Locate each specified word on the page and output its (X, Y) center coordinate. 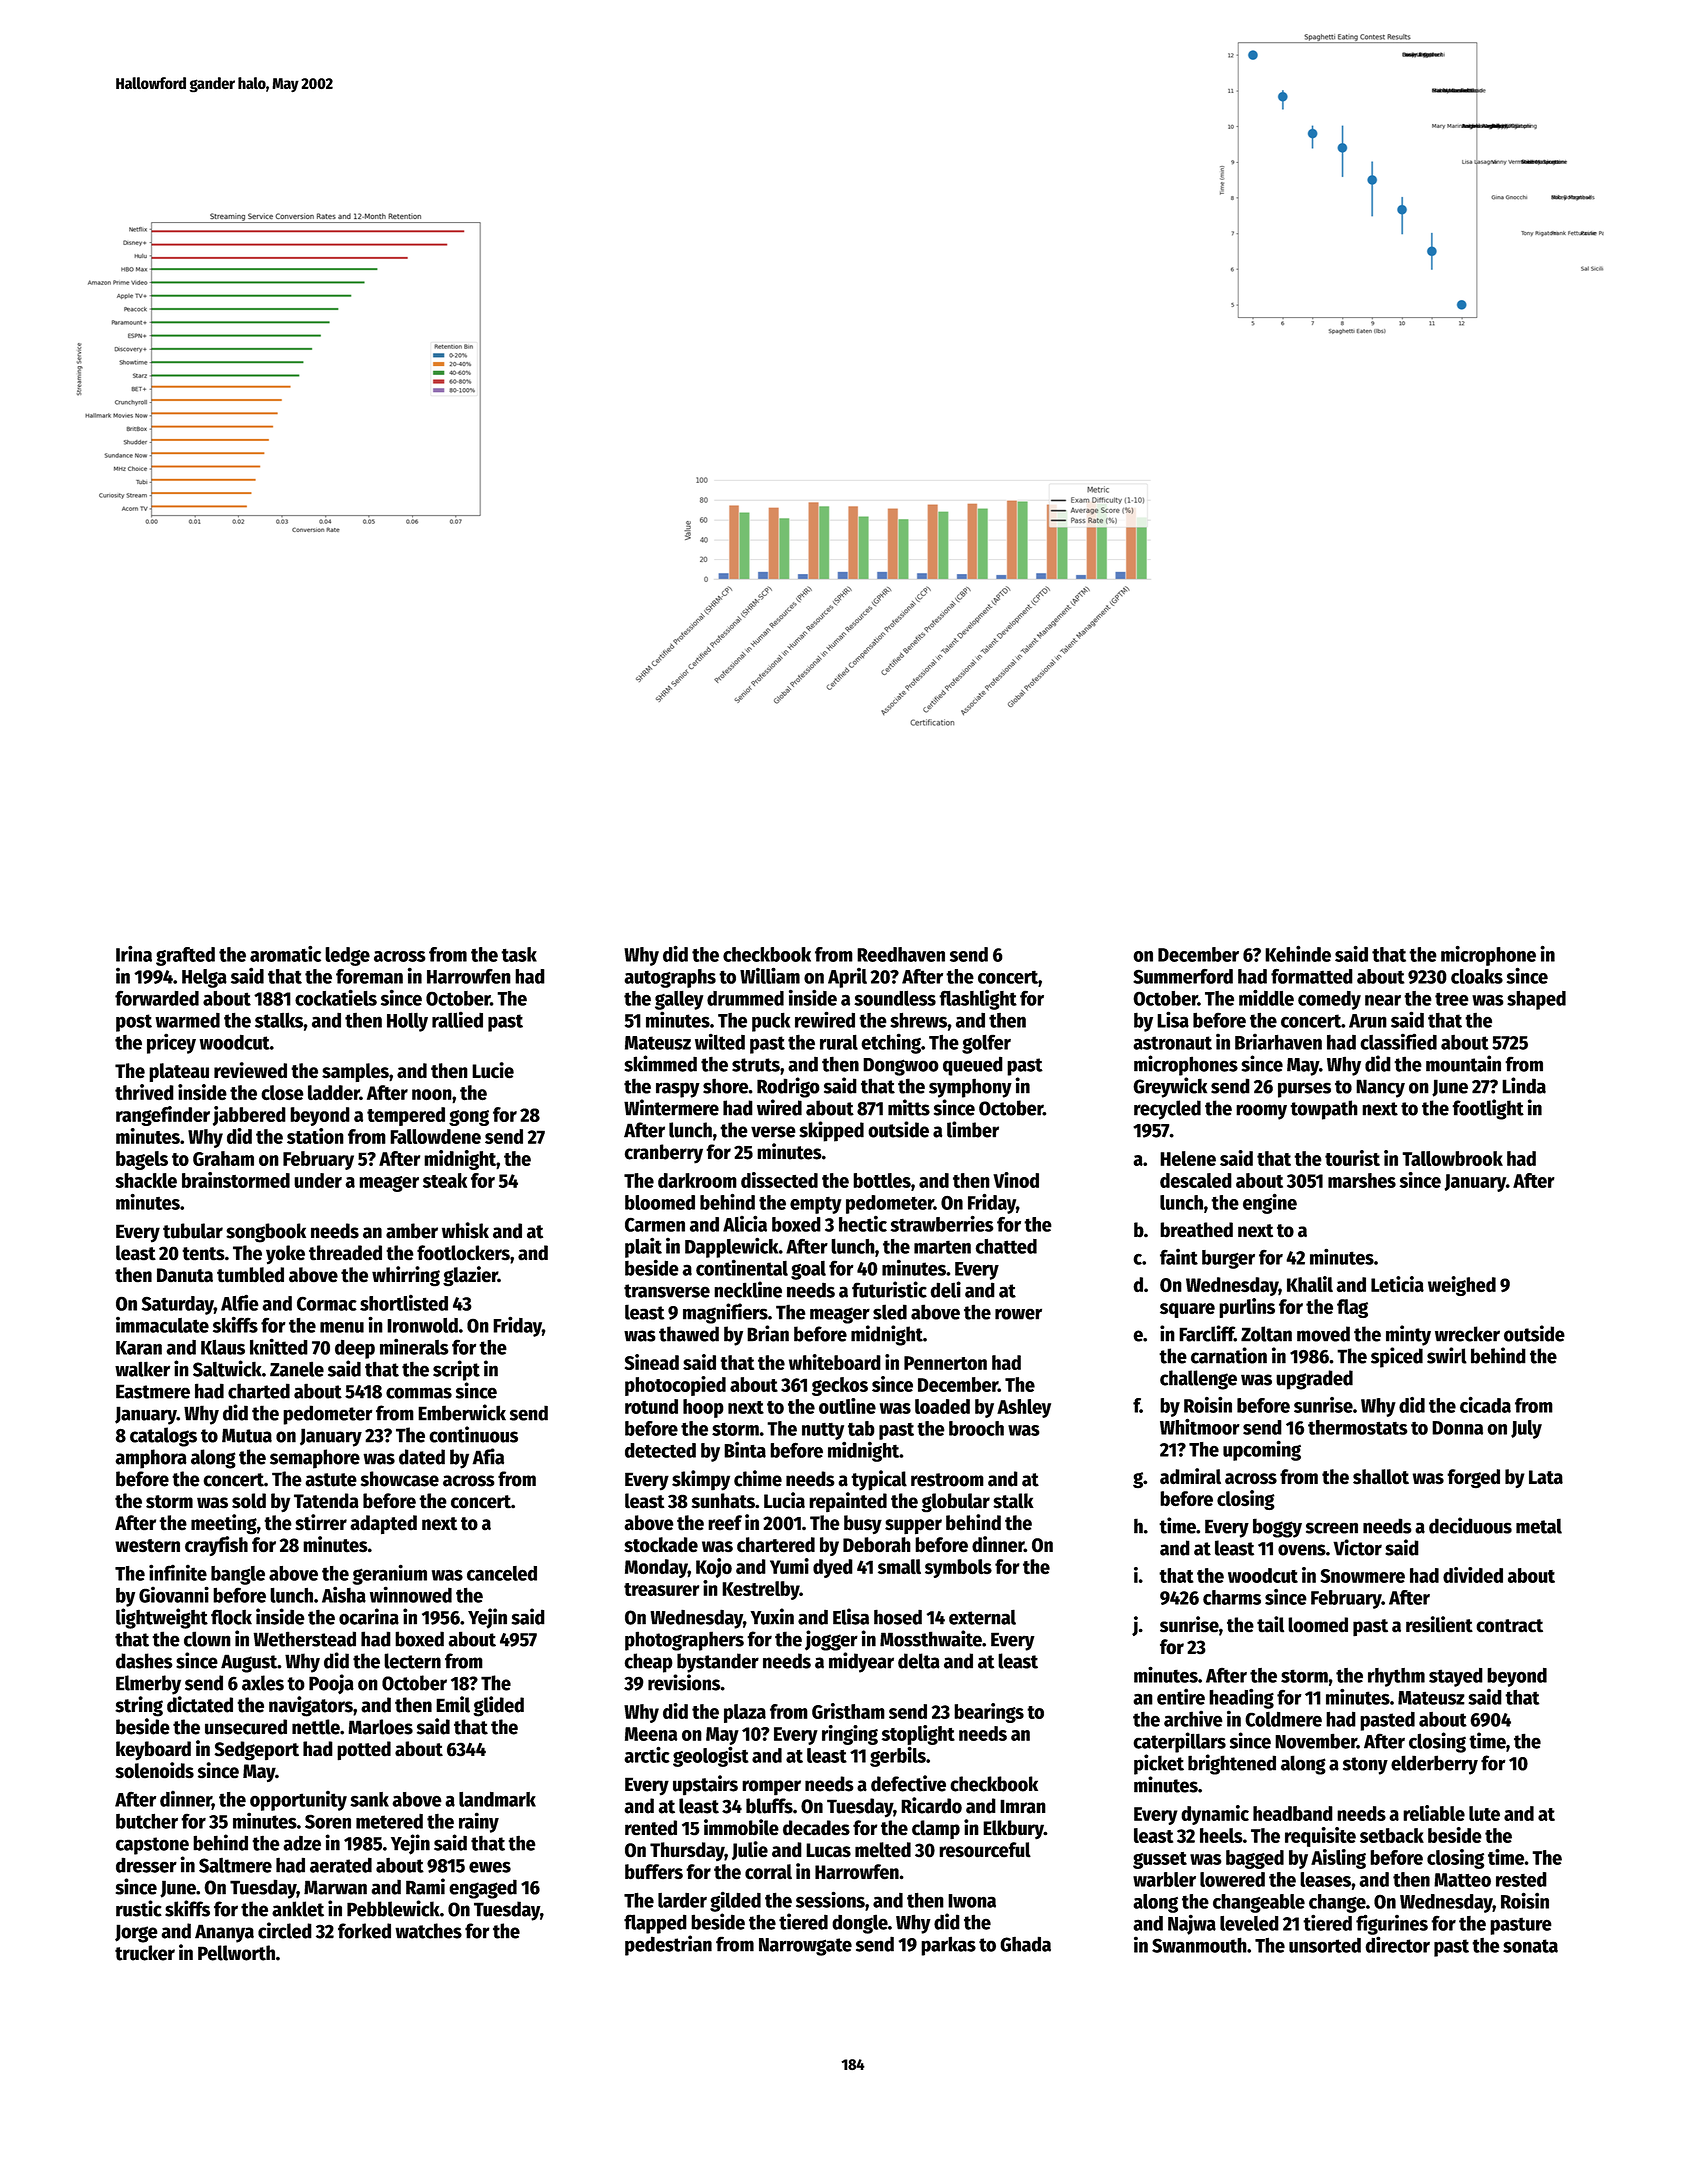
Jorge (136, 1933)
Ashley (1024, 1408)
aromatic (285, 954)
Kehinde (1298, 953)
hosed (898, 1617)
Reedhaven (901, 954)
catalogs (163, 1437)
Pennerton (945, 1363)
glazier (470, 1276)
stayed (1456, 1677)
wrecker (1467, 1334)
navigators (311, 1706)
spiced (1397, 1357)
